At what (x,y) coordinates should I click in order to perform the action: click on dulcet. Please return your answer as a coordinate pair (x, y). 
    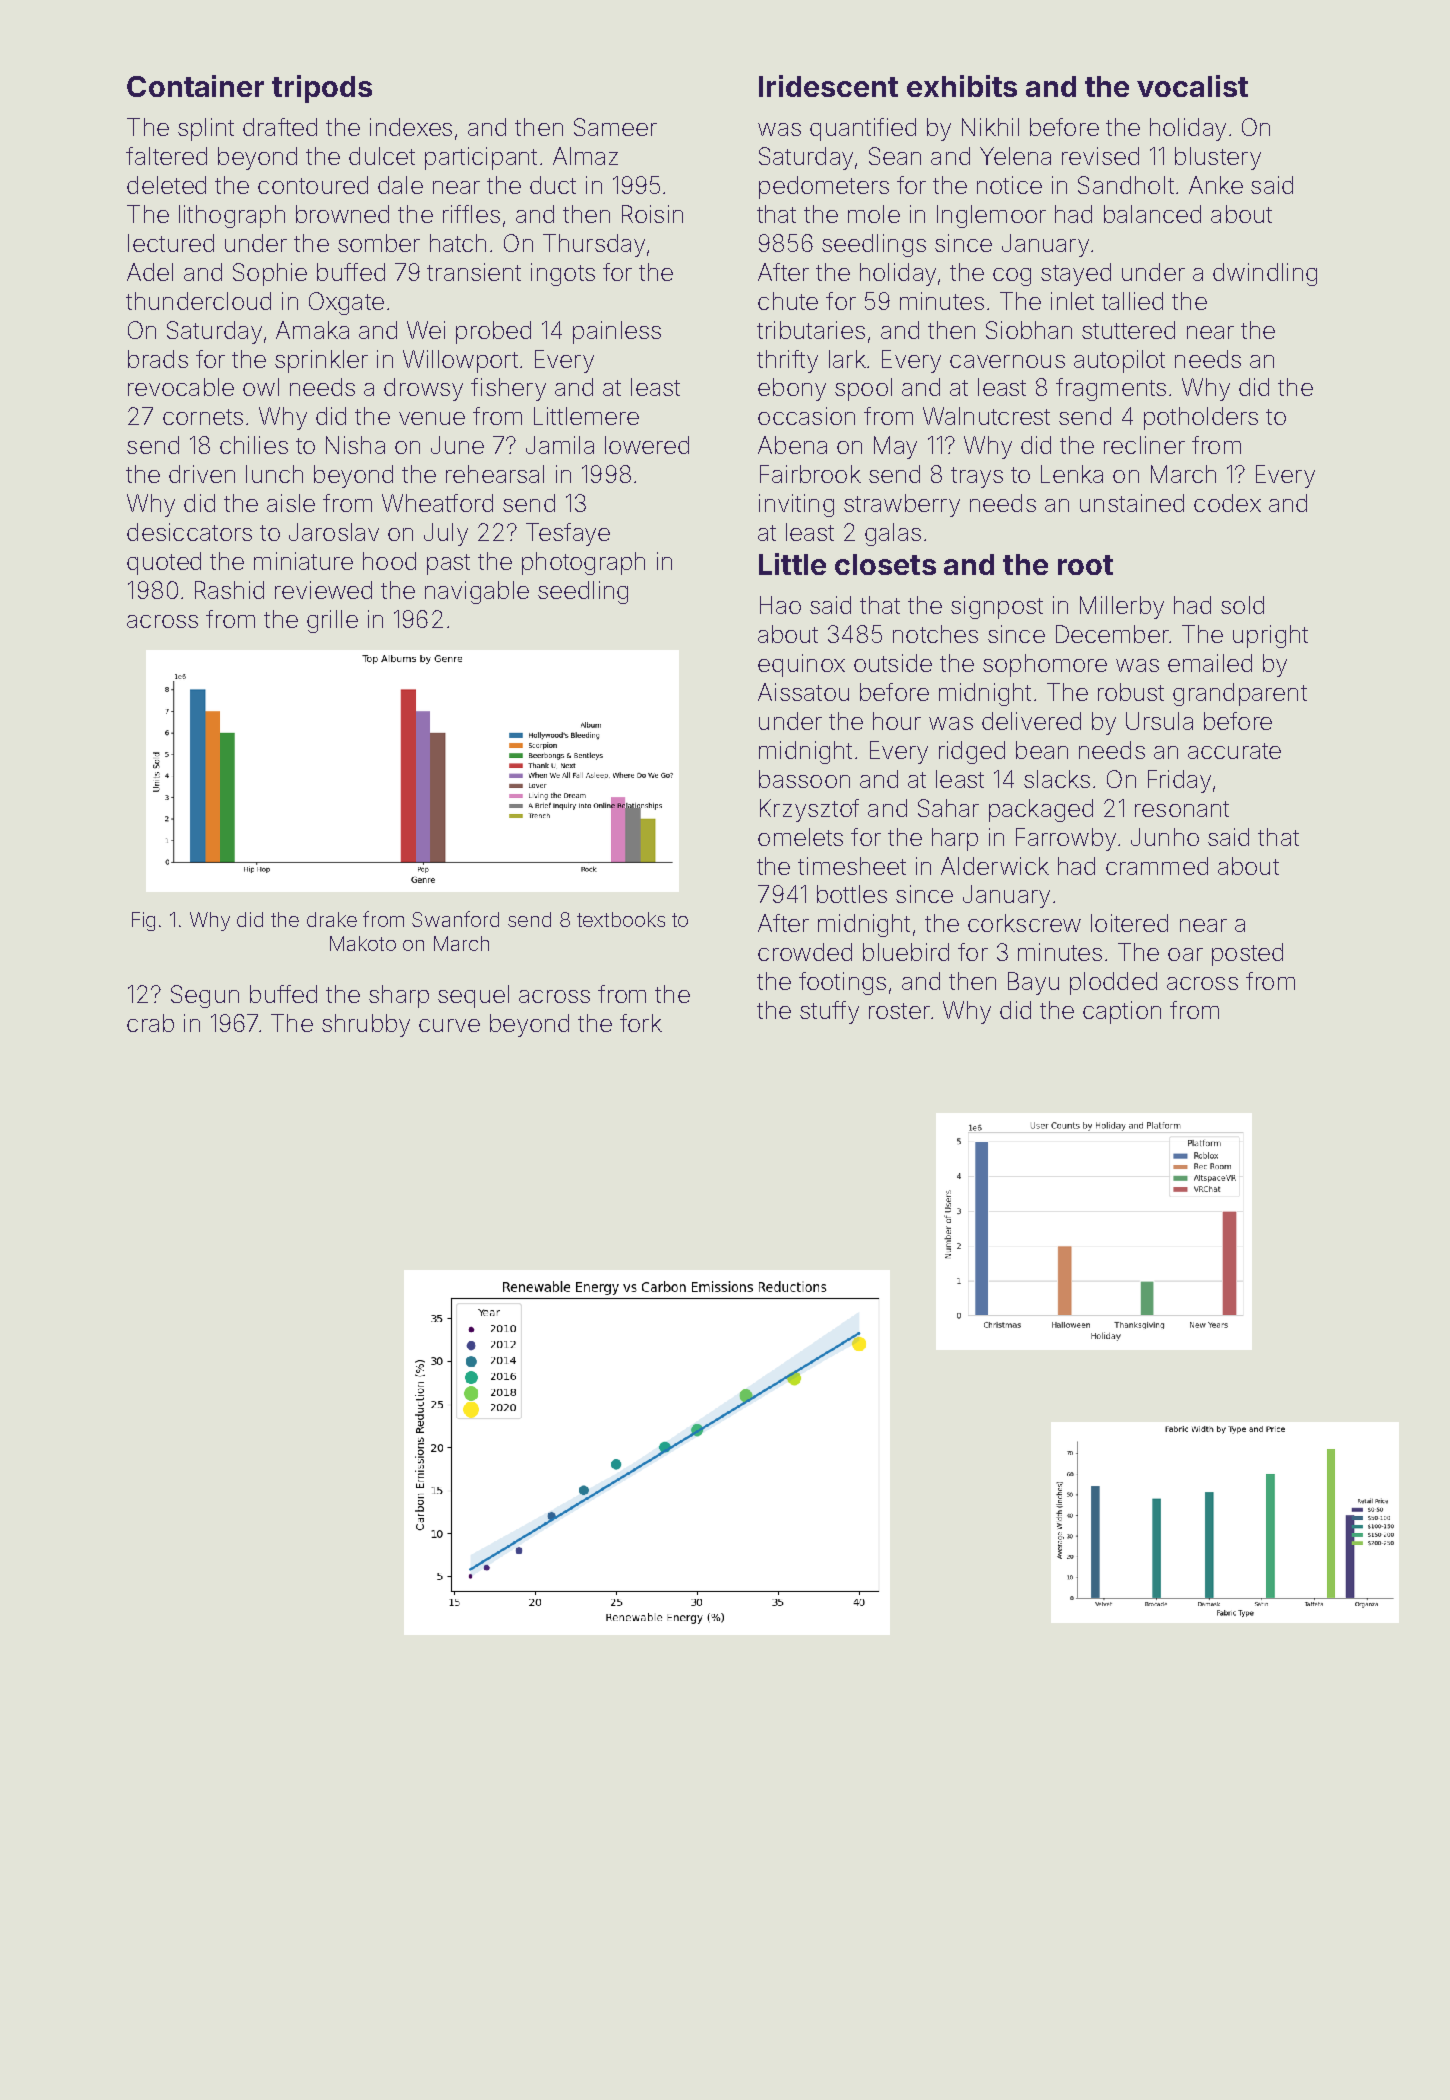
    Looking at the image, I should click on (382, 156).
